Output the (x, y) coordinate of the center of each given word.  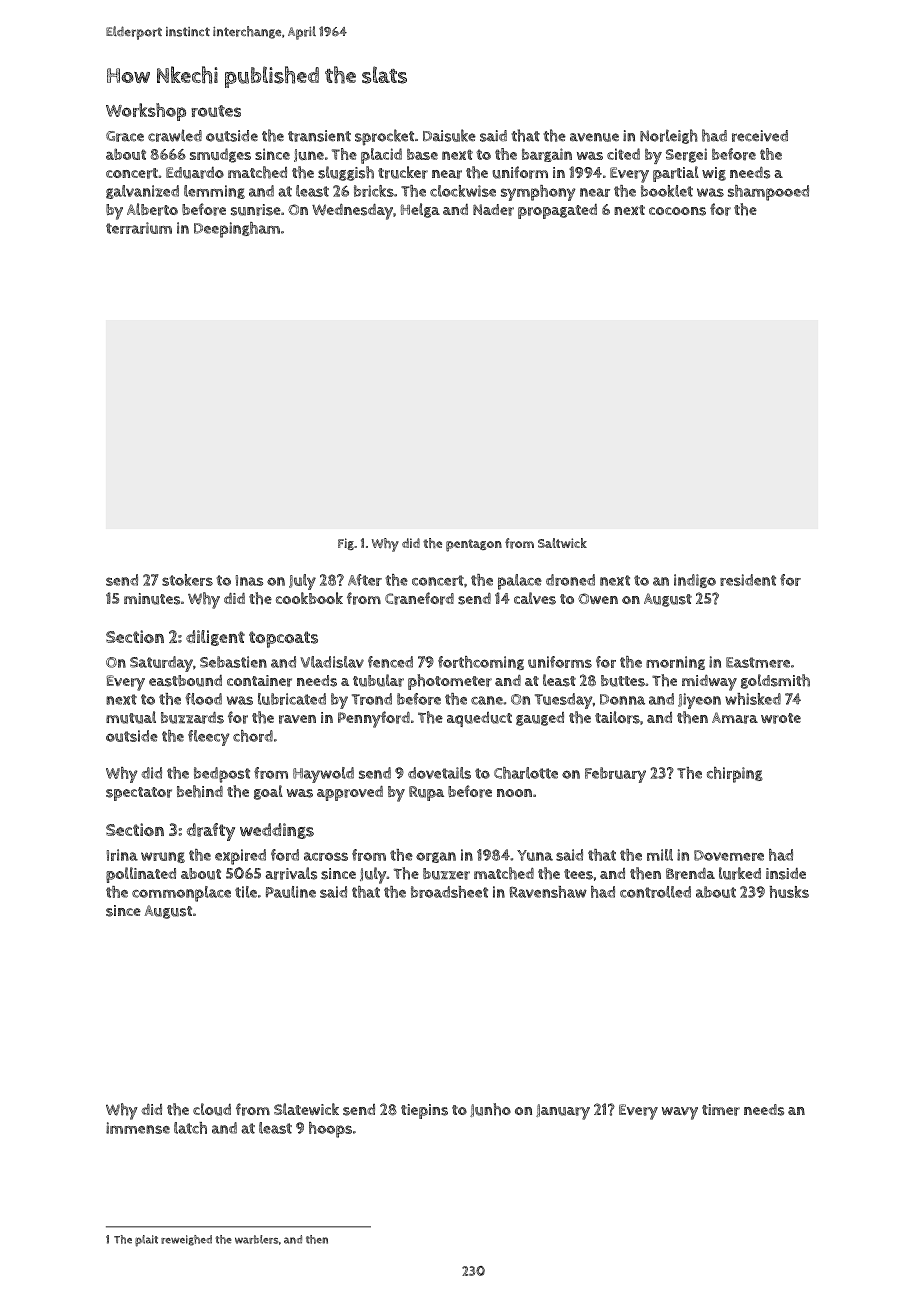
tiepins (424, 1111)
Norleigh (668, 136)
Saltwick (562, 543)
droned (570, 580)
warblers (256, 1239)
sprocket (384, 137)
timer (721, 1110)
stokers (187, 580)
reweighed (186, 1240)
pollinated (141, 875)
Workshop (146, 112)
